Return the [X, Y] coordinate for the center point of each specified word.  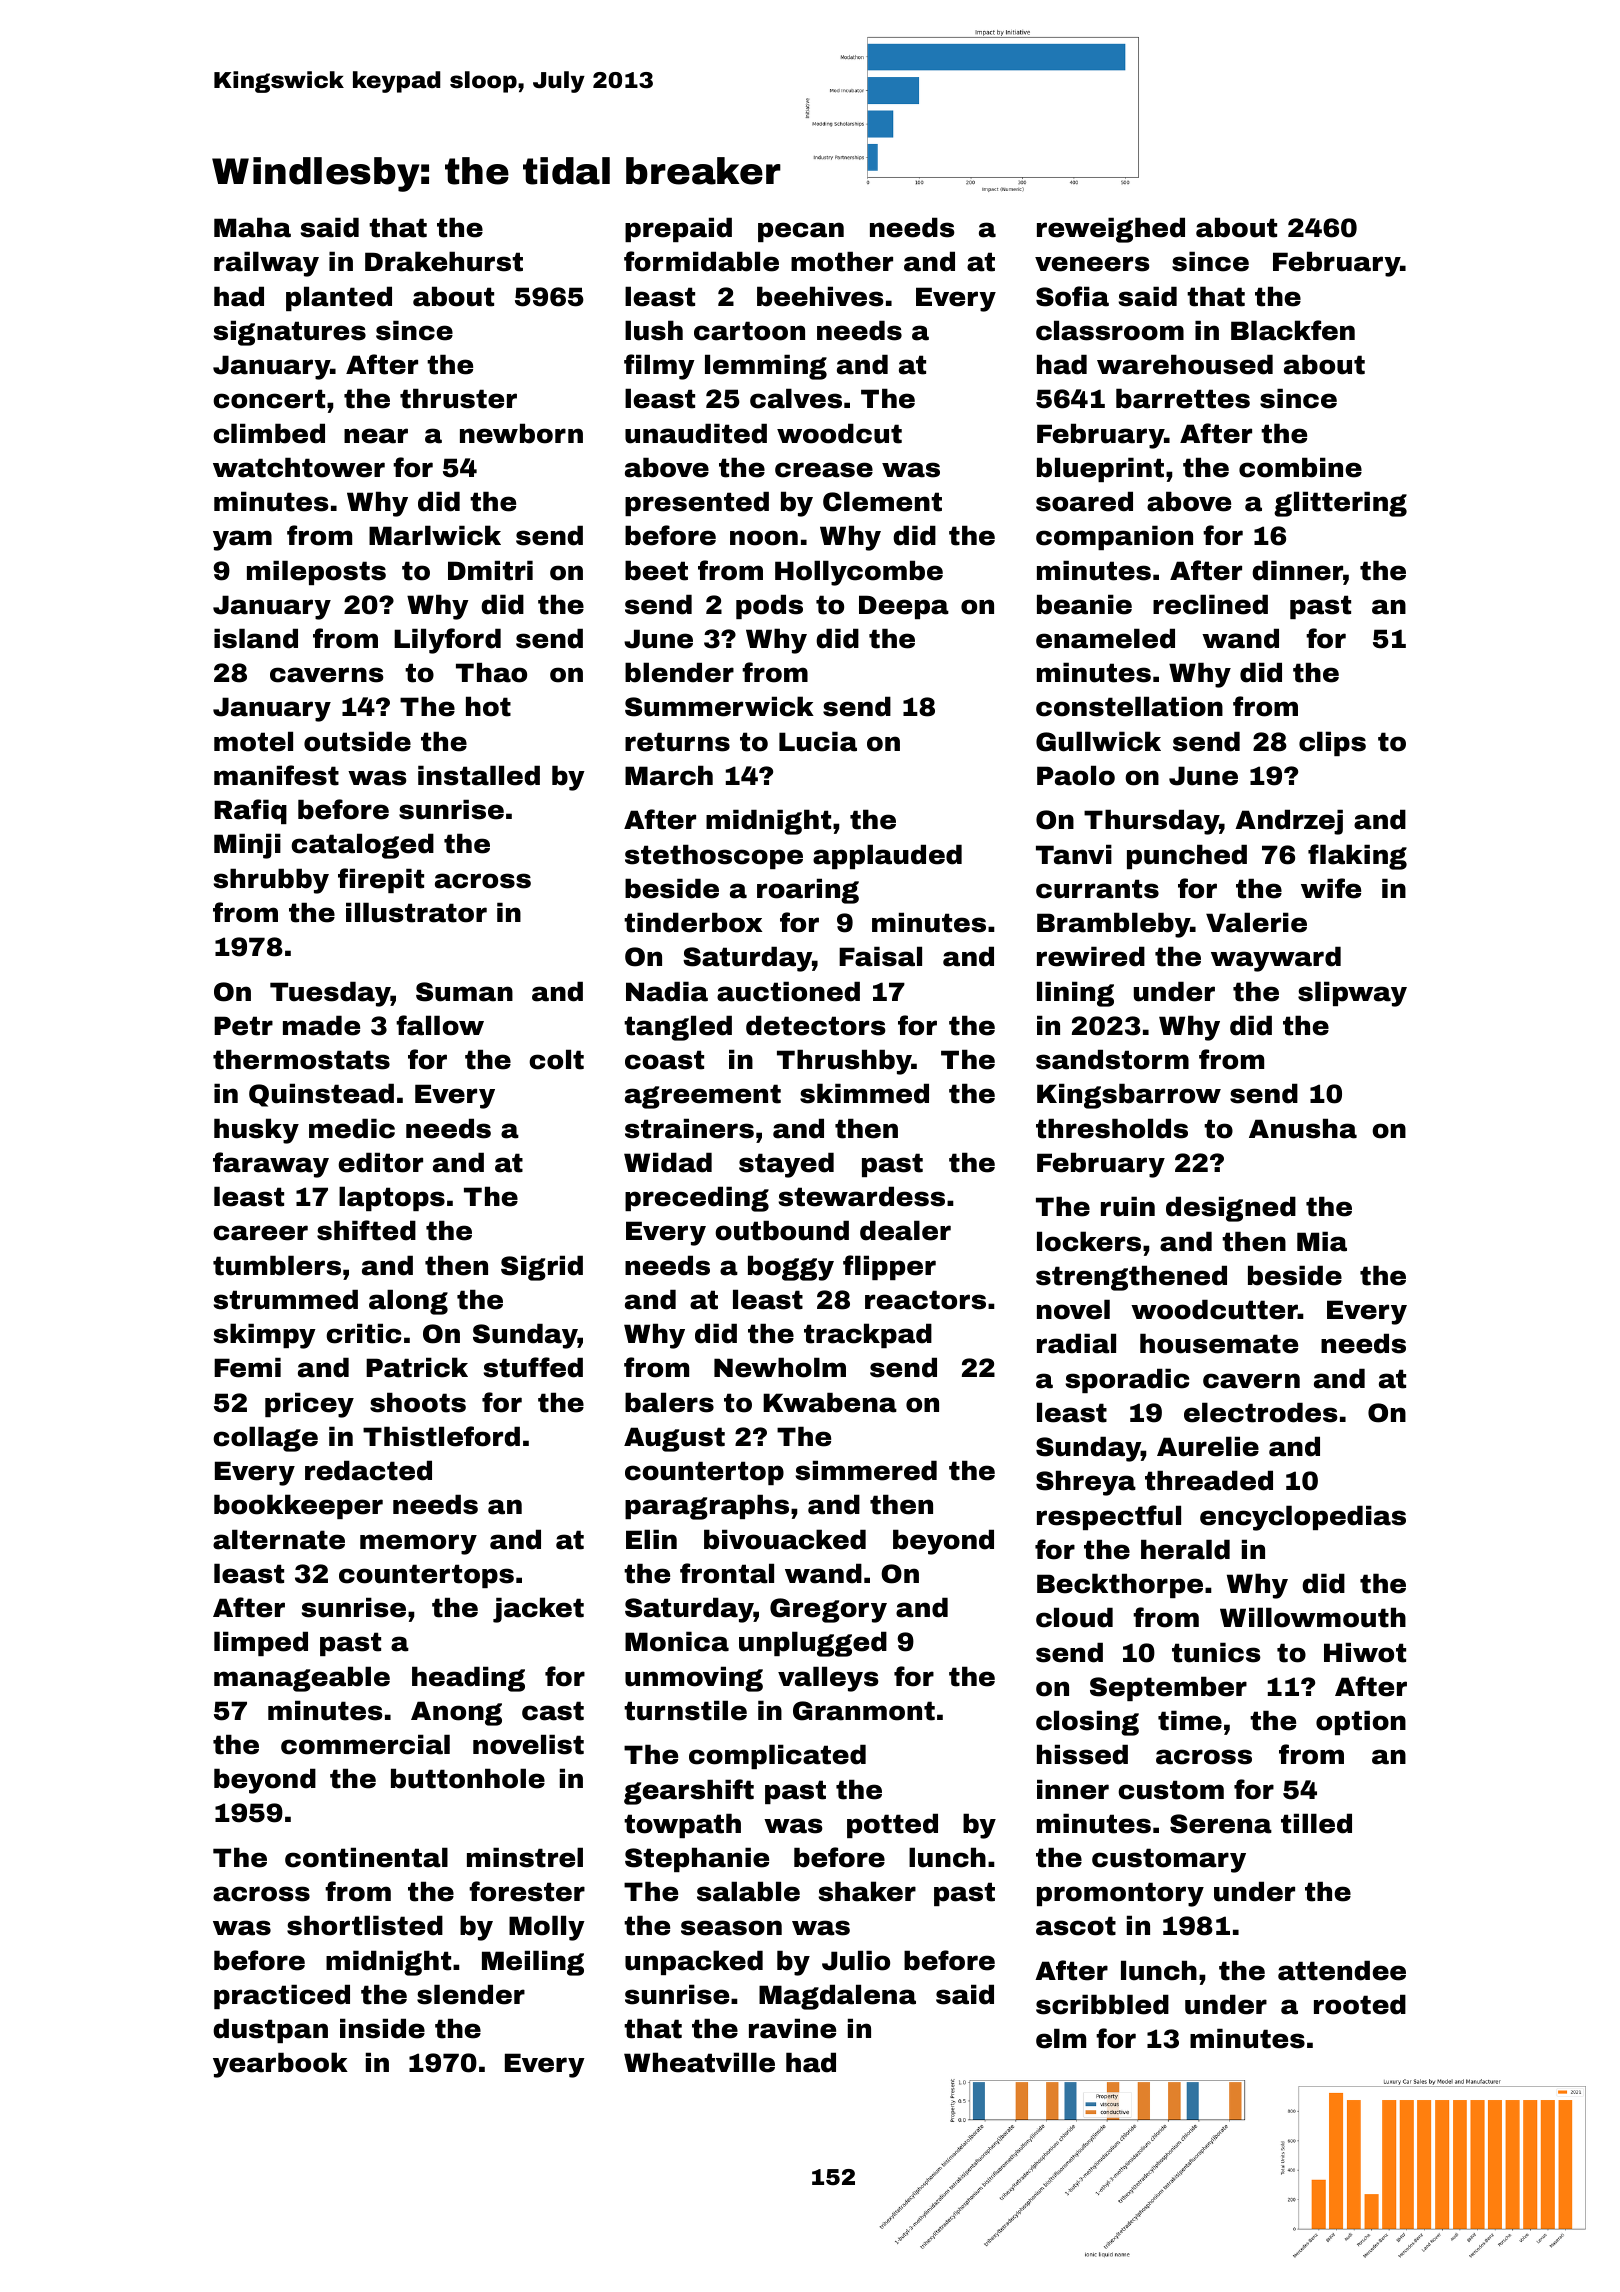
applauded [887, 856]
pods [769, 606]
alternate [279, 1539]
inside [382, 2028]
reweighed [1111, 230]
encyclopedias [1303, 1518]
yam [242, 540]
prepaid [678, 229]
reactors [925, 1300]
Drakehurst [444, 261]
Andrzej [1289, 822]
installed [479, 775]
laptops [392, 1198]
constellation [1129, 706]
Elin [651, 1539]
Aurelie [1208, 1446]
